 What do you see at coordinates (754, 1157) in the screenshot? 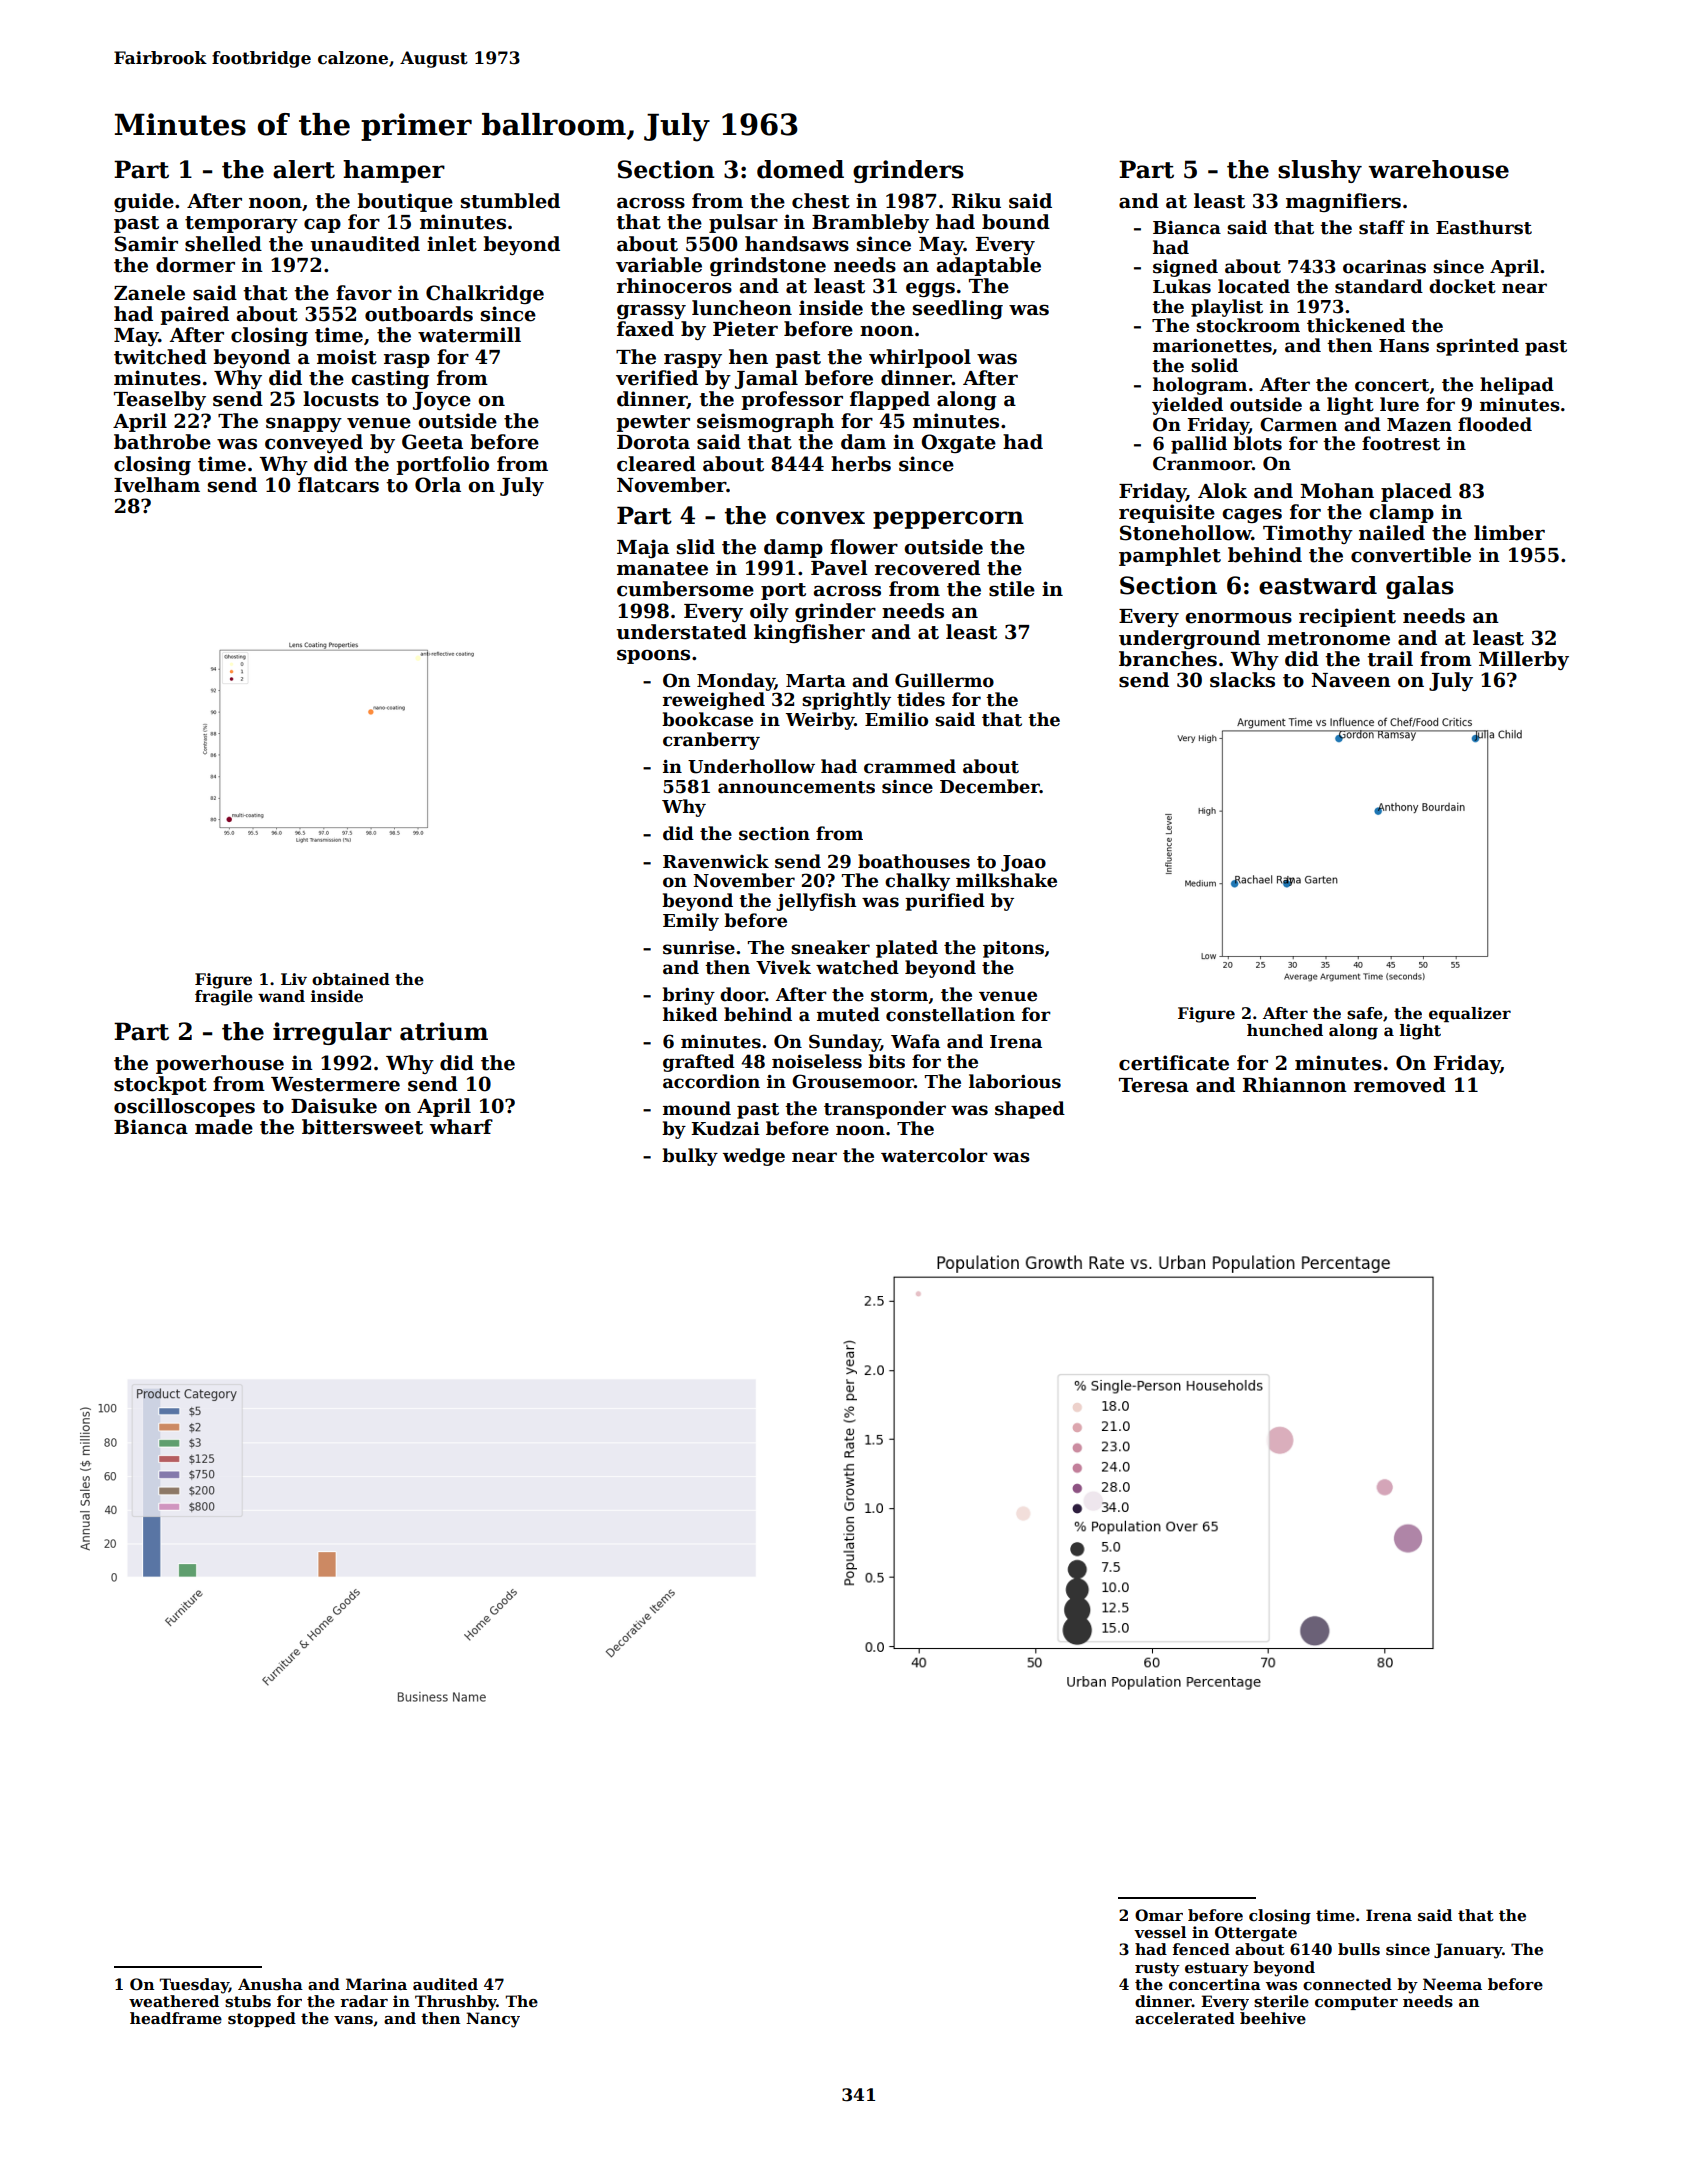
I see `wedge` at bounding box center [754, 1157].
